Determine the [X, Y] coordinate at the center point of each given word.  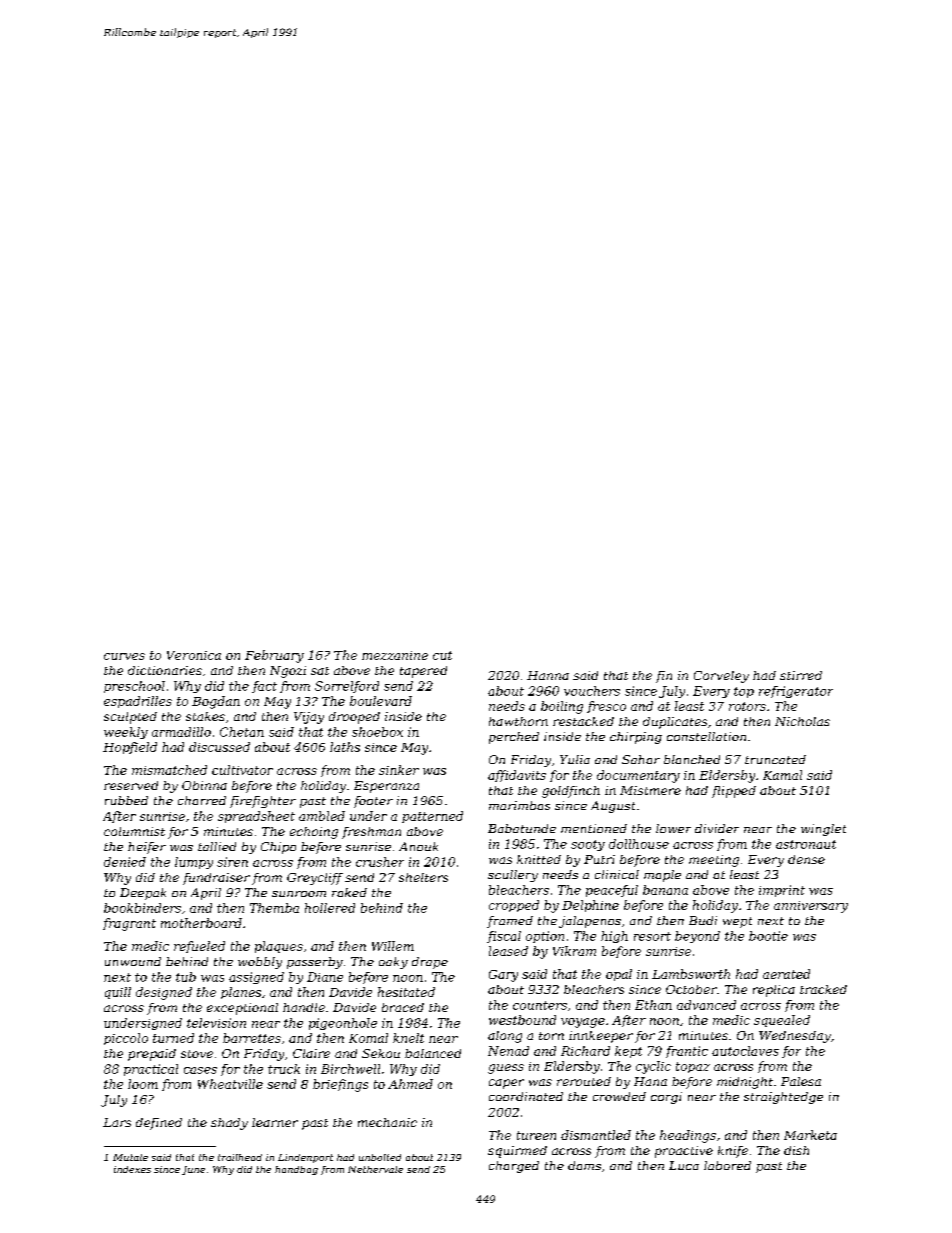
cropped [514, 906]
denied [125, 862]
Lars [117, 1122]
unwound [133, 961]
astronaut [806, 844]
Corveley [721, 677]
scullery [513, 876]
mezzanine [395, 655]
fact [264, 687]
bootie [768, 936]
